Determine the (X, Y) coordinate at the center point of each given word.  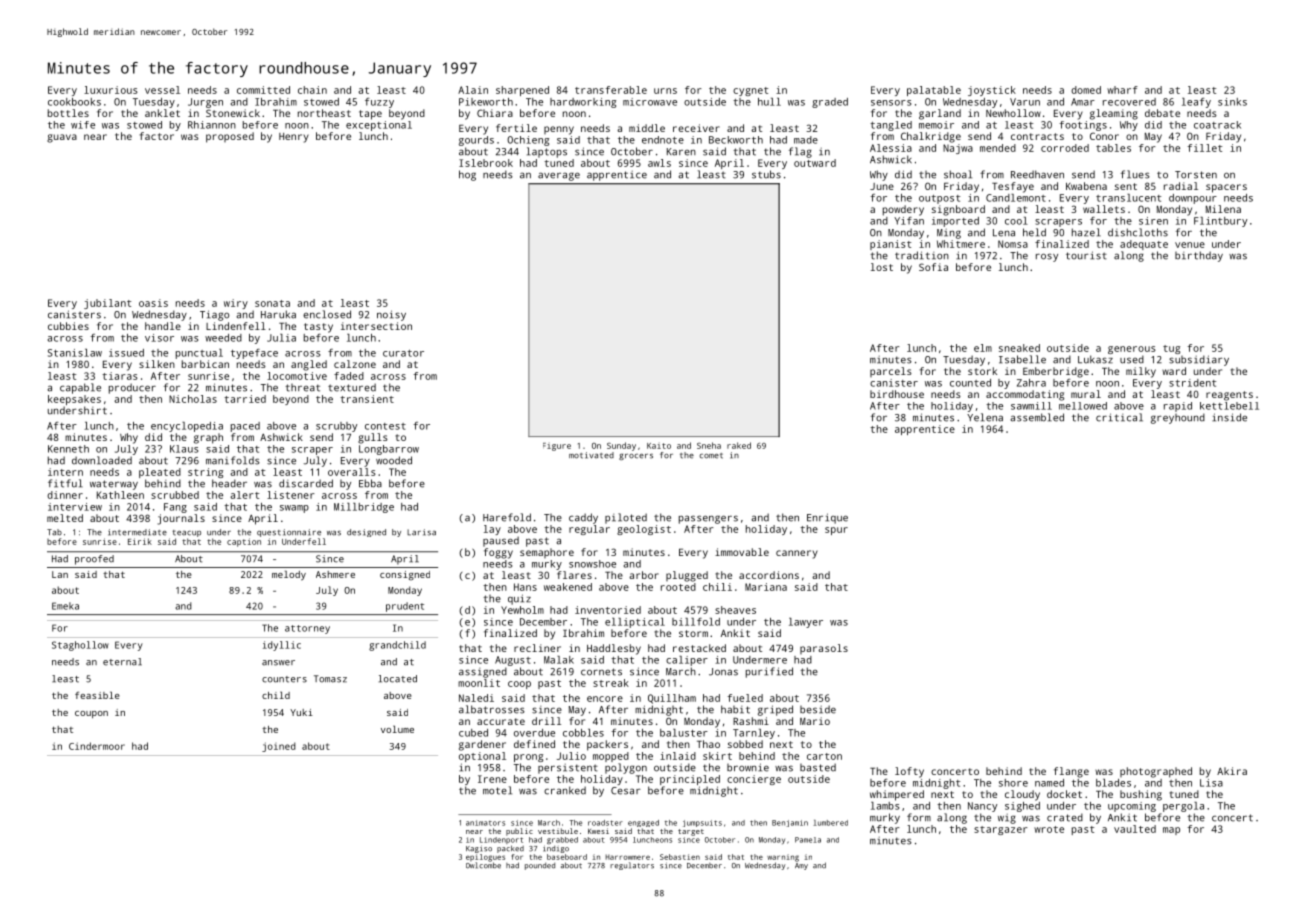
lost (882, 267)
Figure (557, 447)
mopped (611, 757)
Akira (1232, 771)
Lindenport (501, 840)
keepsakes (74, 400)
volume (397, 729)
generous (1132, 350)
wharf (1122, 90)
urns (665, 91)
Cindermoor (97, 746)
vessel (162, 90)
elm (983, 348)
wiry (236, 304)
